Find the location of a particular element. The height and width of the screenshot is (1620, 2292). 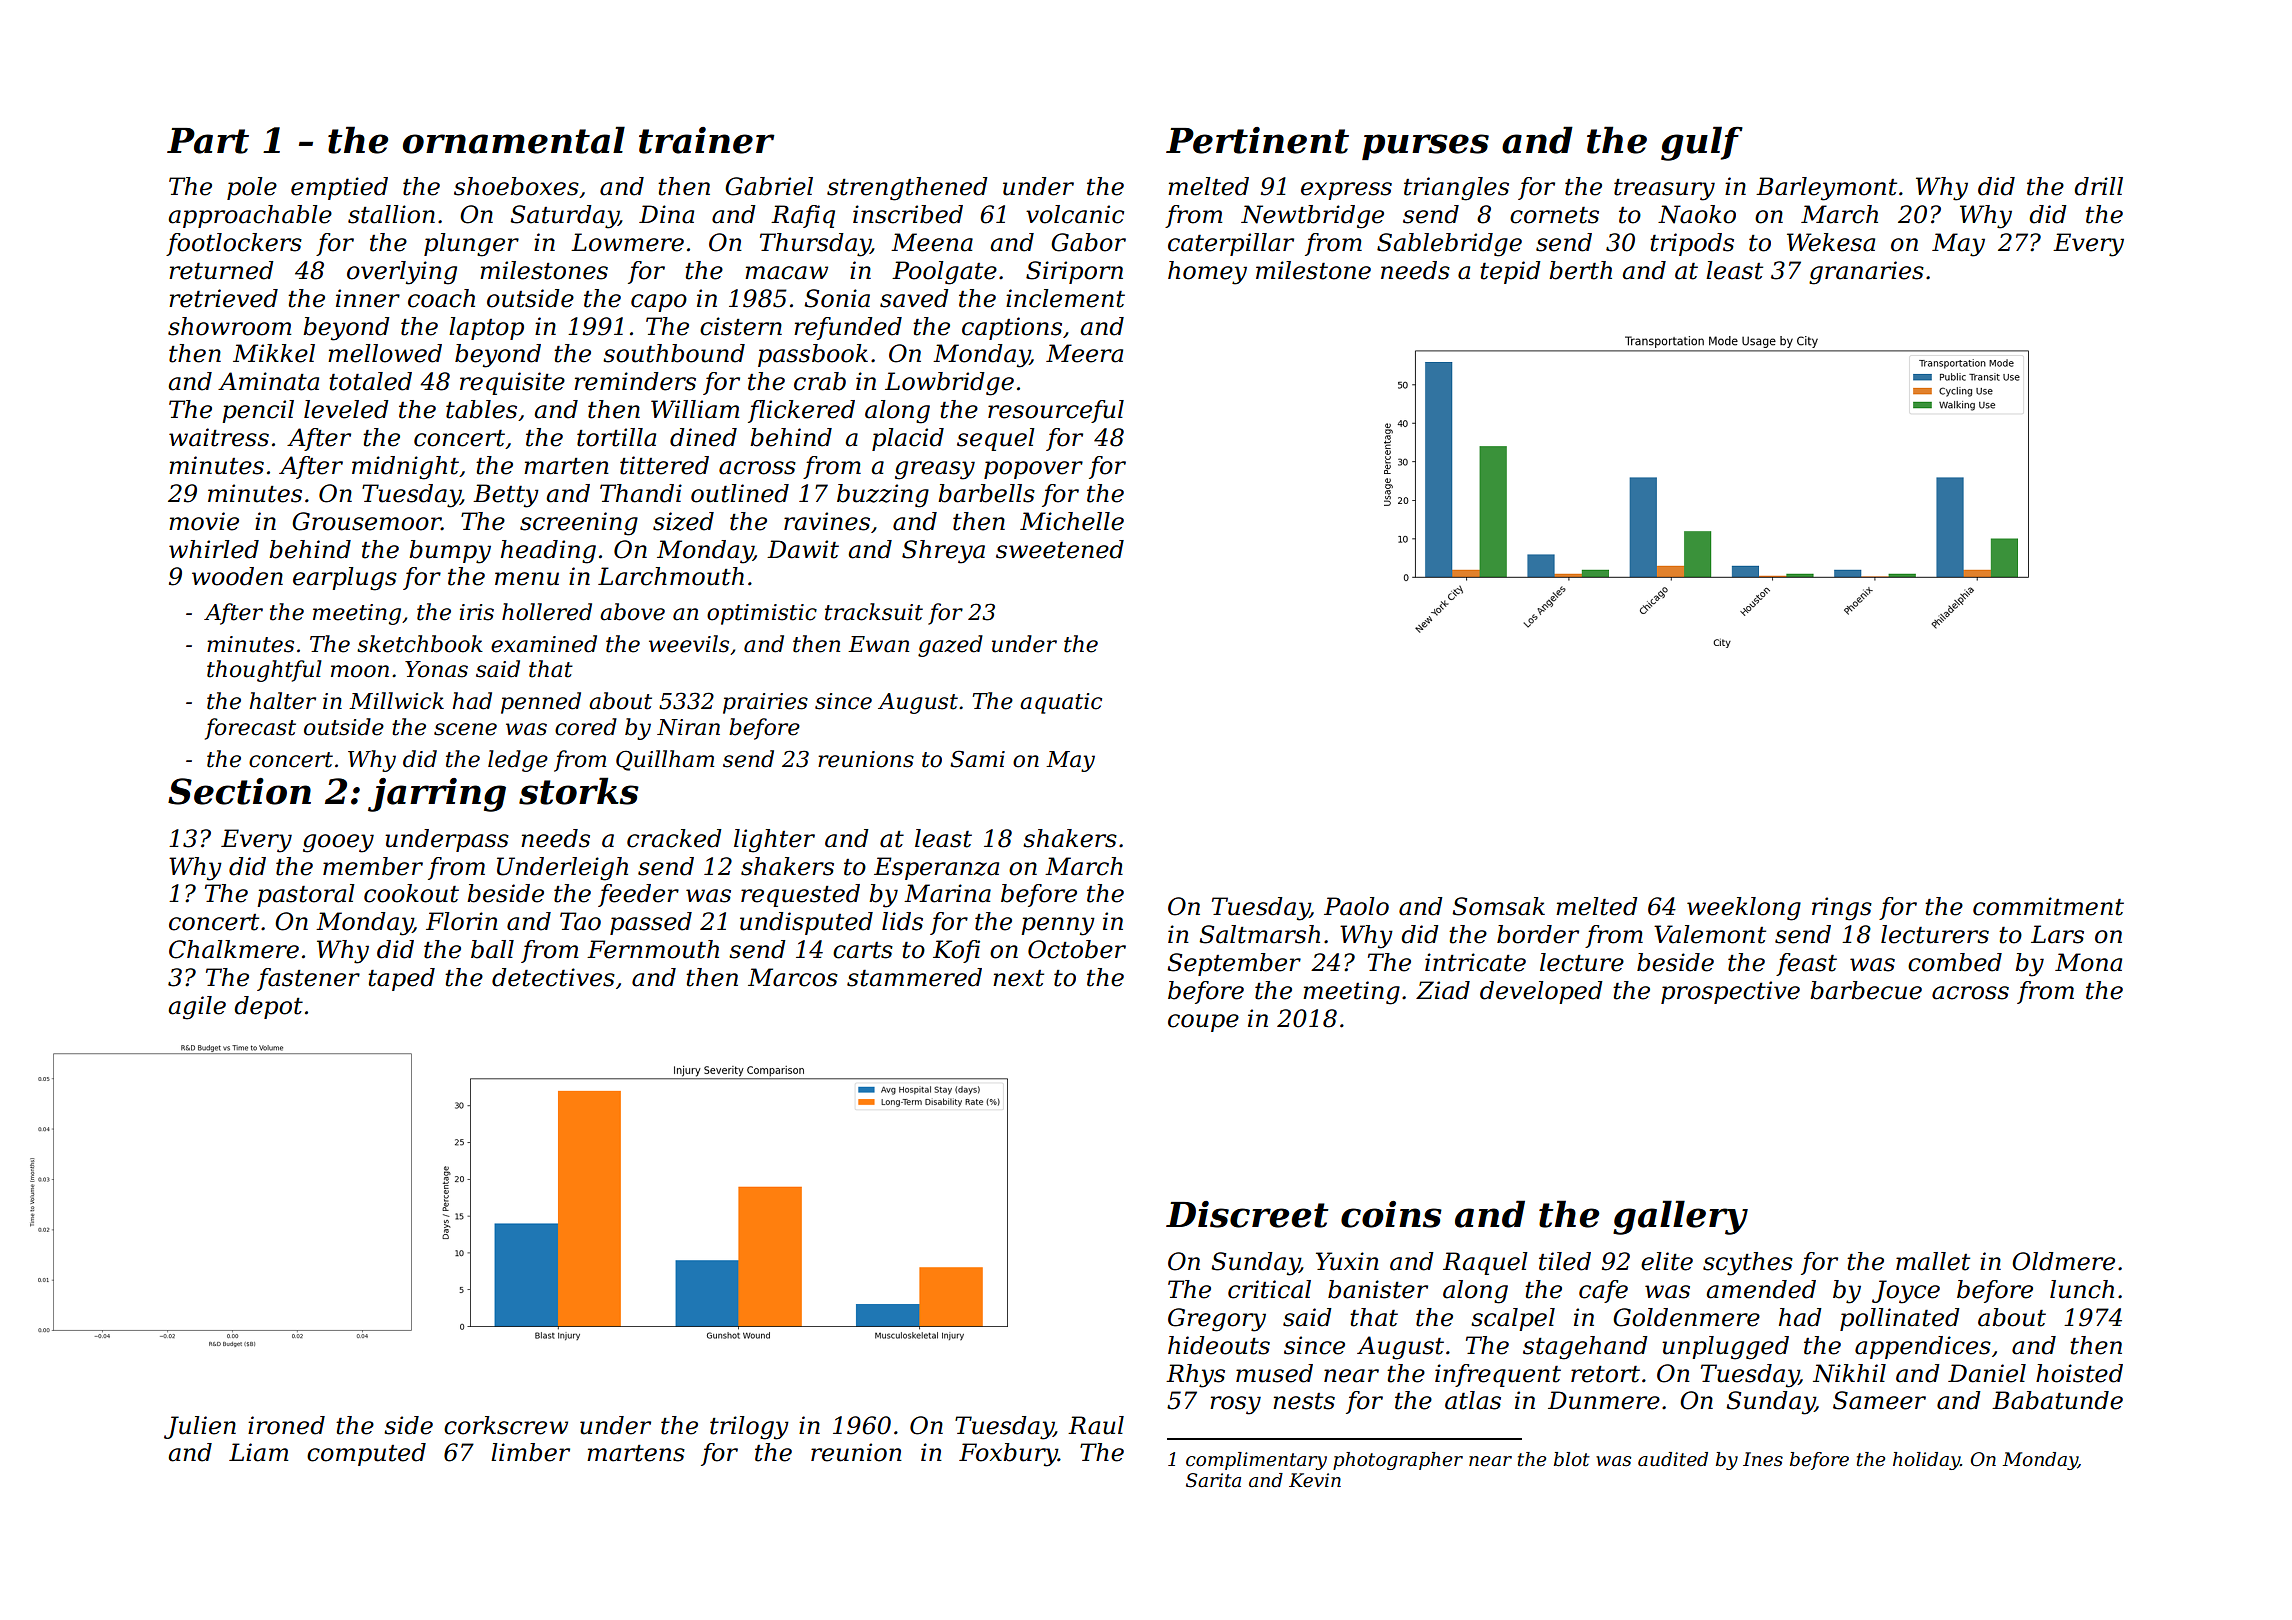

Chalkmere is located at coordinates (234, 949).
